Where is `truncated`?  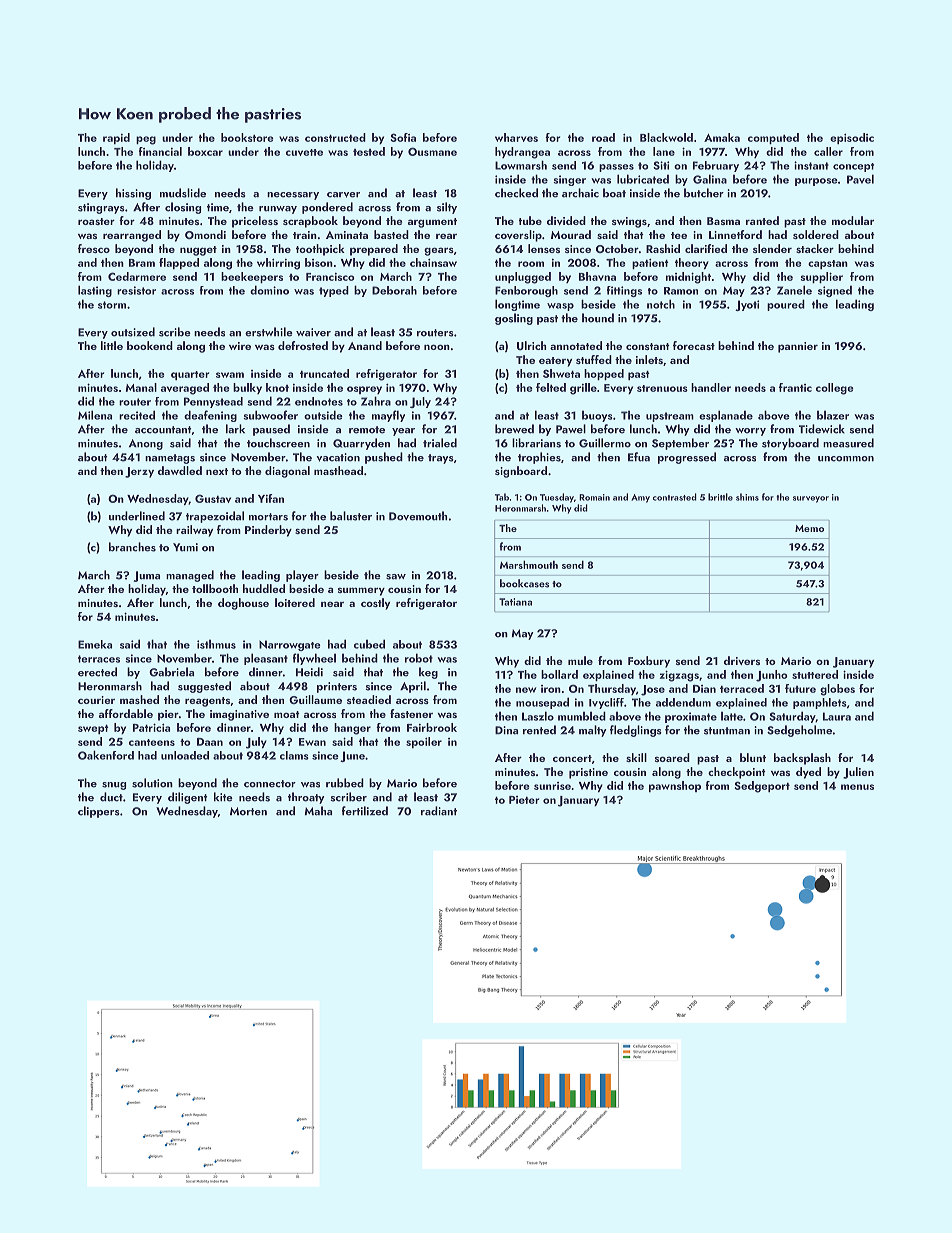 truncated is located at coordinates (324, 373).
